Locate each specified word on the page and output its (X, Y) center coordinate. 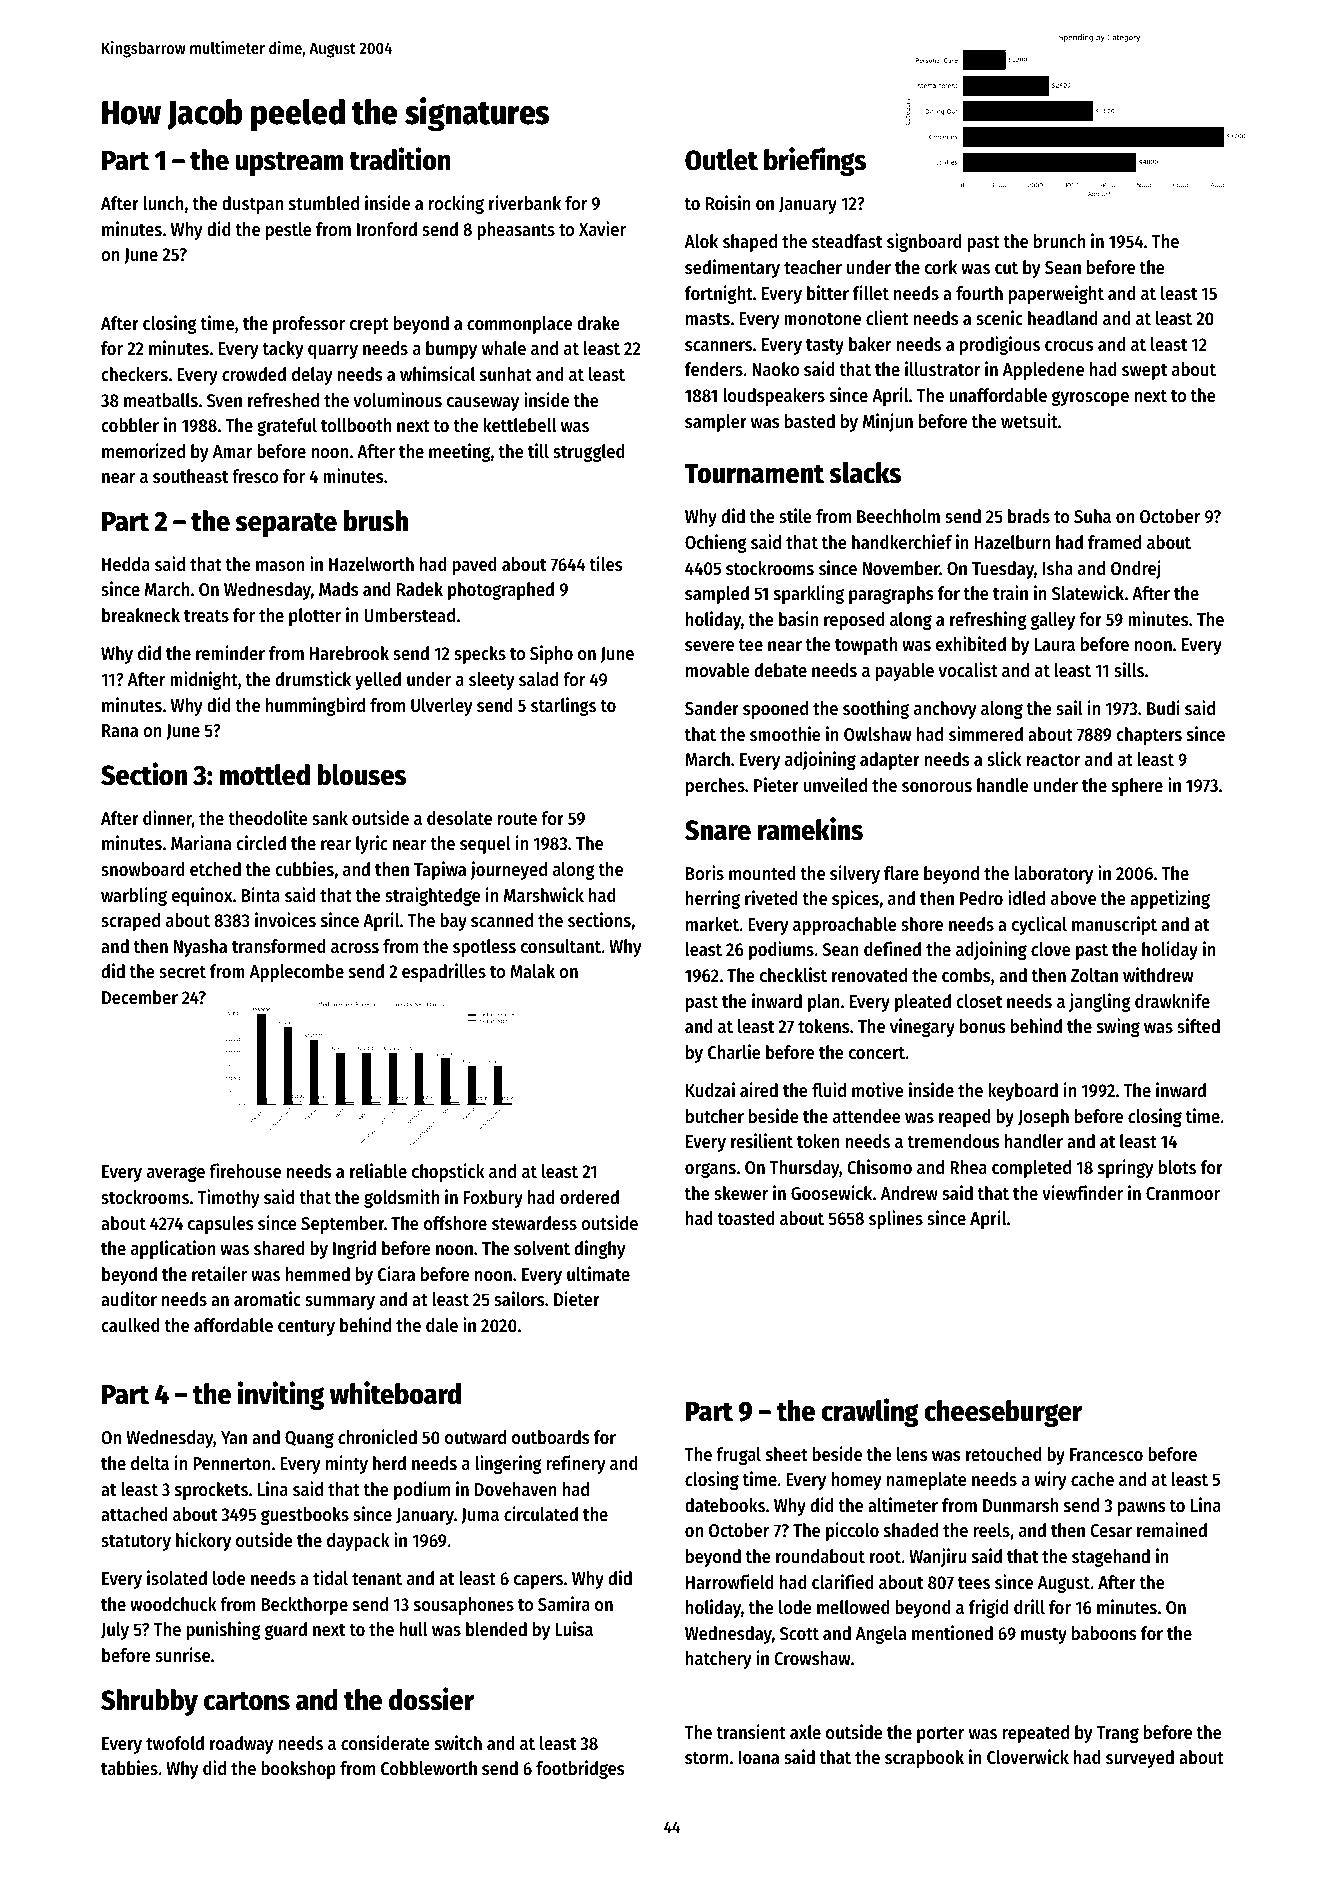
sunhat (506, 374)
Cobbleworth (429, 1768)
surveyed (1140, 1759)
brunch (1059, 241)
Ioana (759, 1757)
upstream (289, 163)
